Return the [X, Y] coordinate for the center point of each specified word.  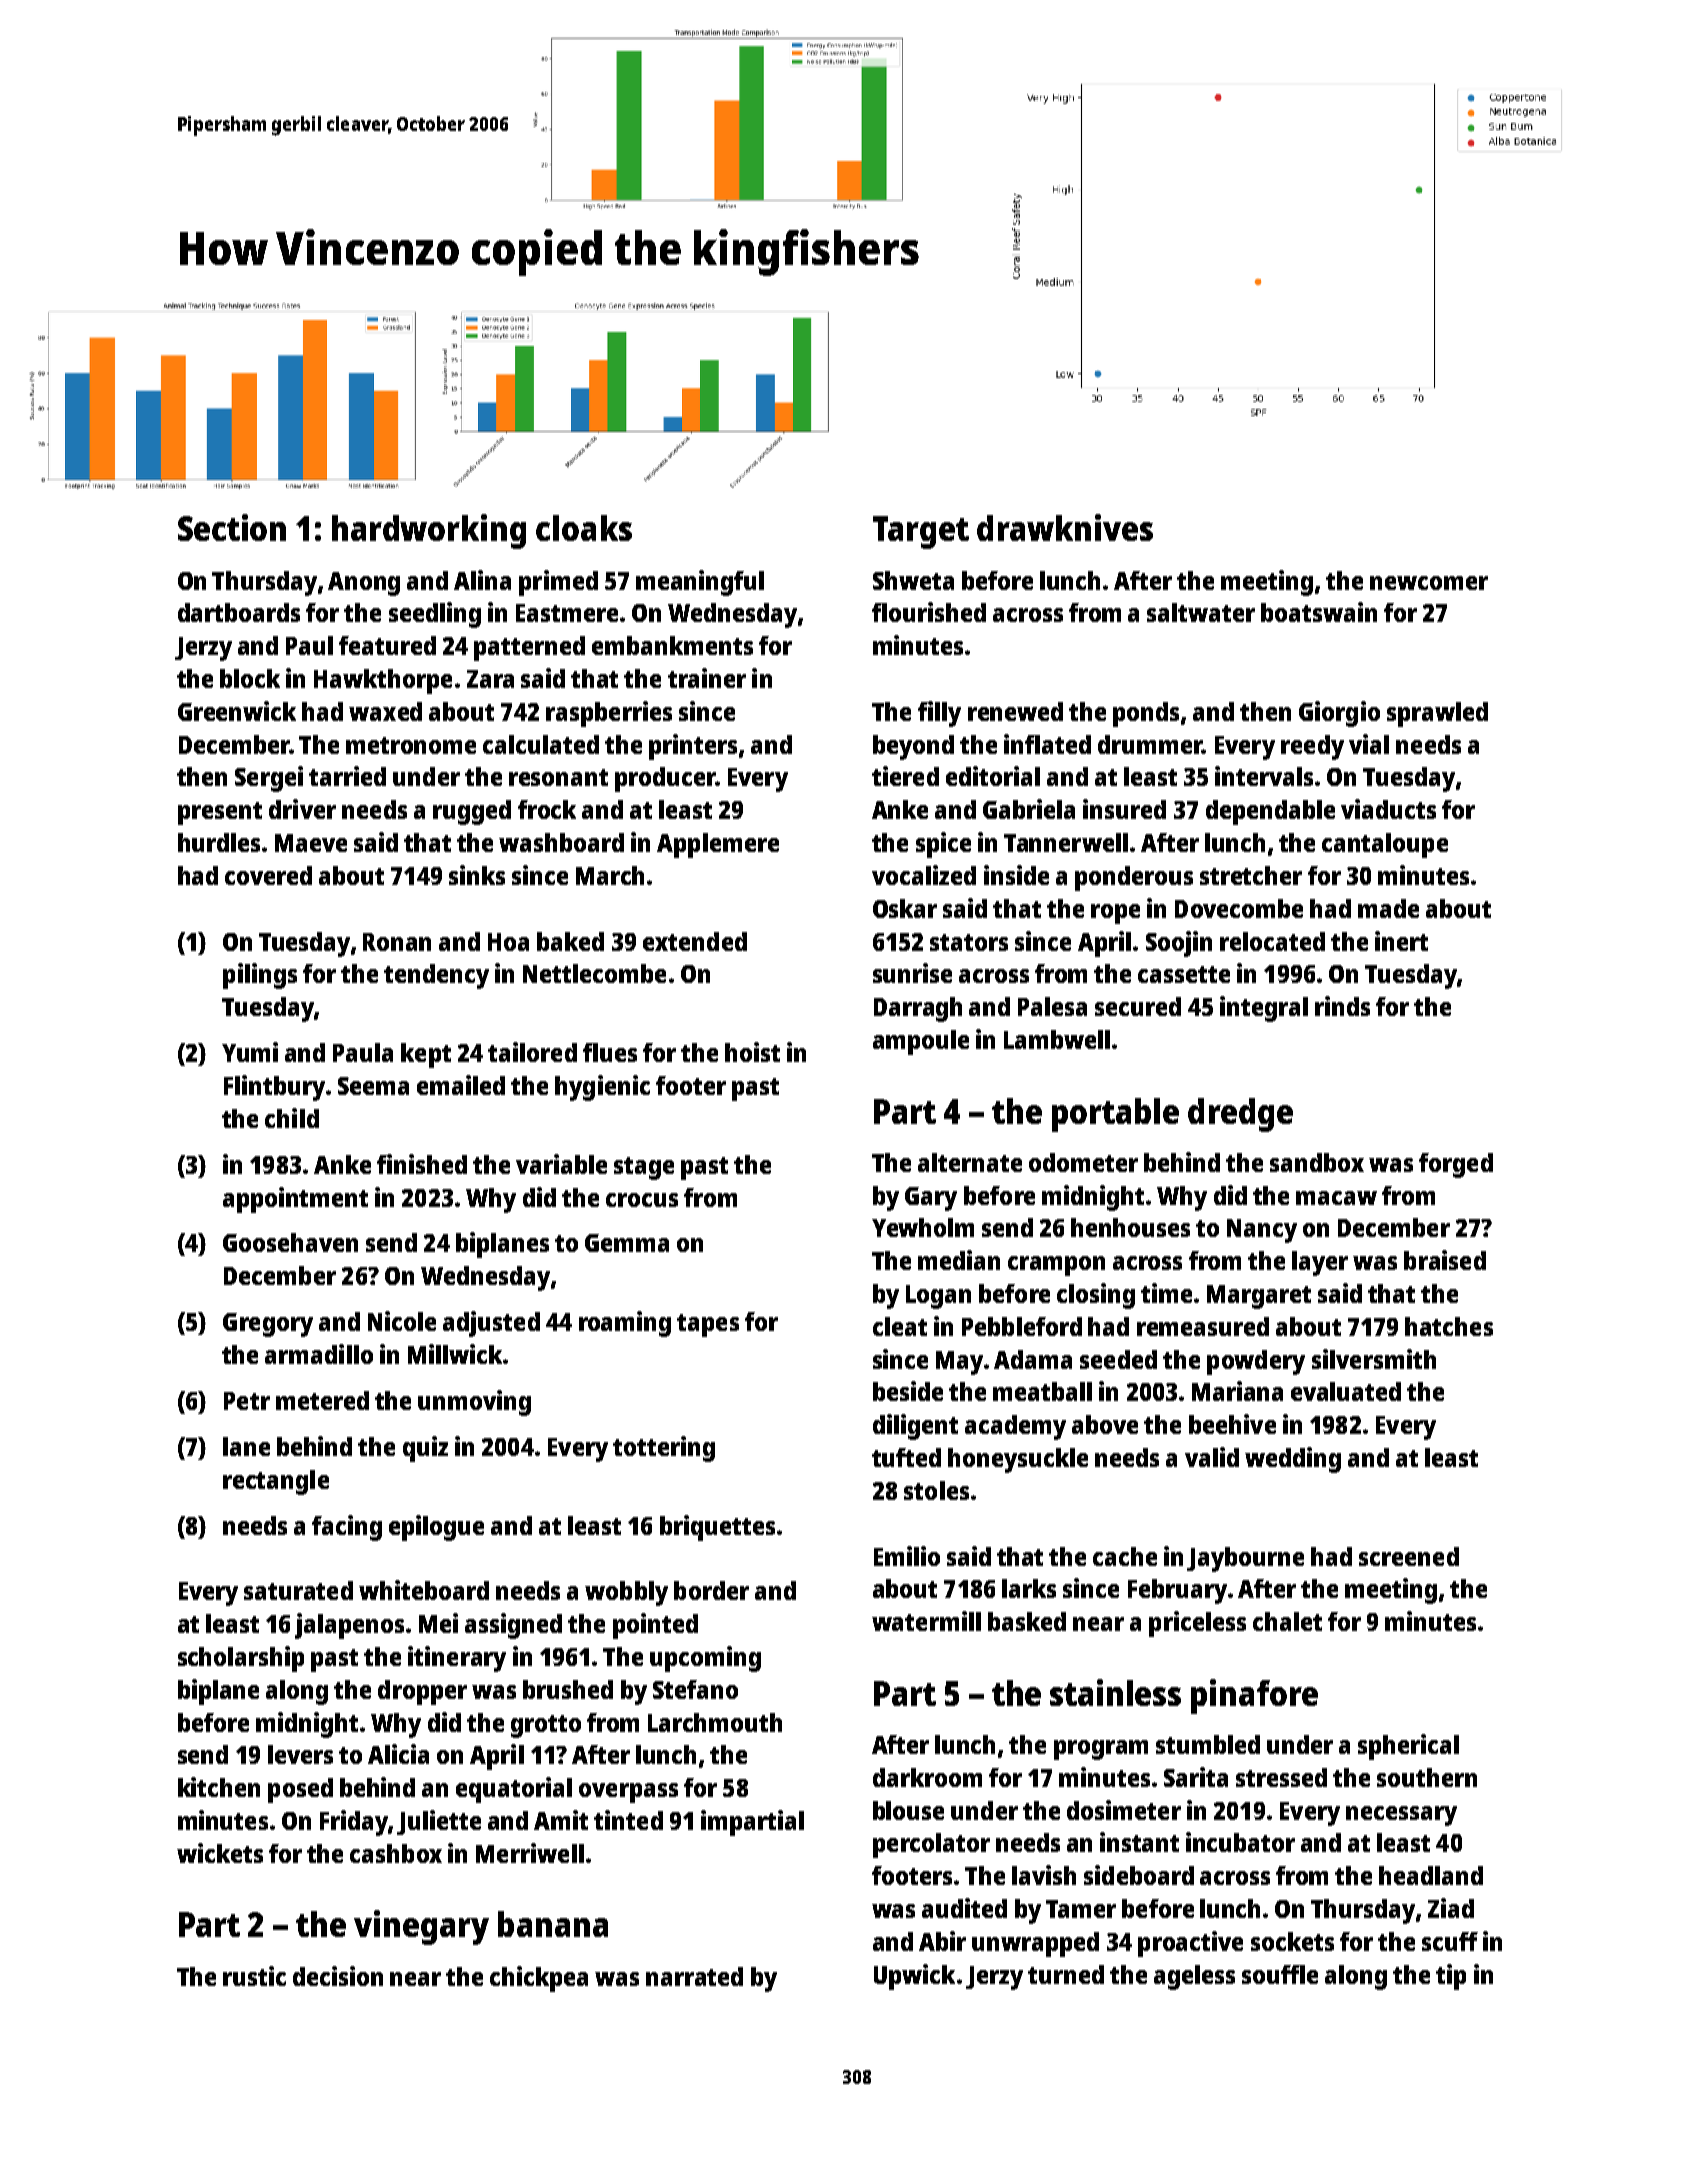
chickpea [539, 1979]
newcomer [1429, 583]
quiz [425, 1449]
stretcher [1251, 875]
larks [1029, 1588]
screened [1409, 1556]
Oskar [905, 908]
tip [1451, 1977]
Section [232, 527]
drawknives [1065, 527]
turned [1066, 1974]
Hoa [508, 942]
